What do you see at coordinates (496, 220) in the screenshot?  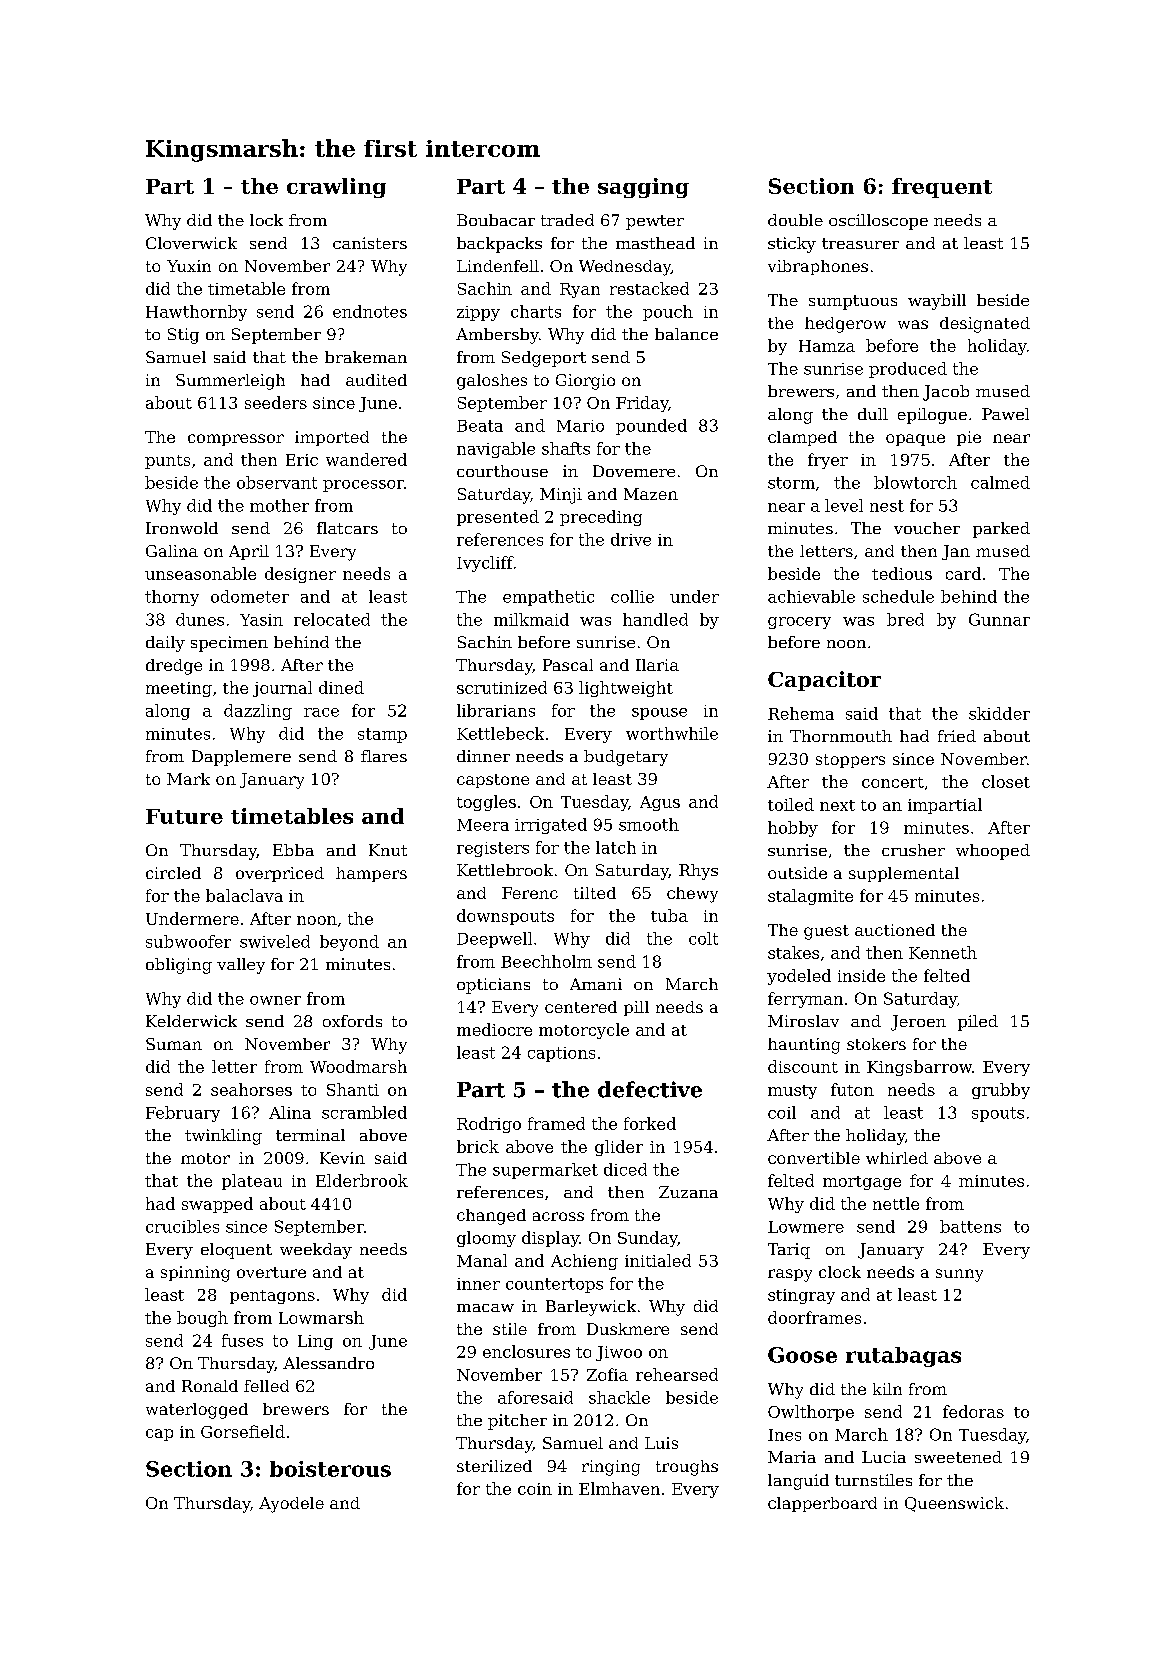 I see `Boubacar` at bounding box center [496, 220].
